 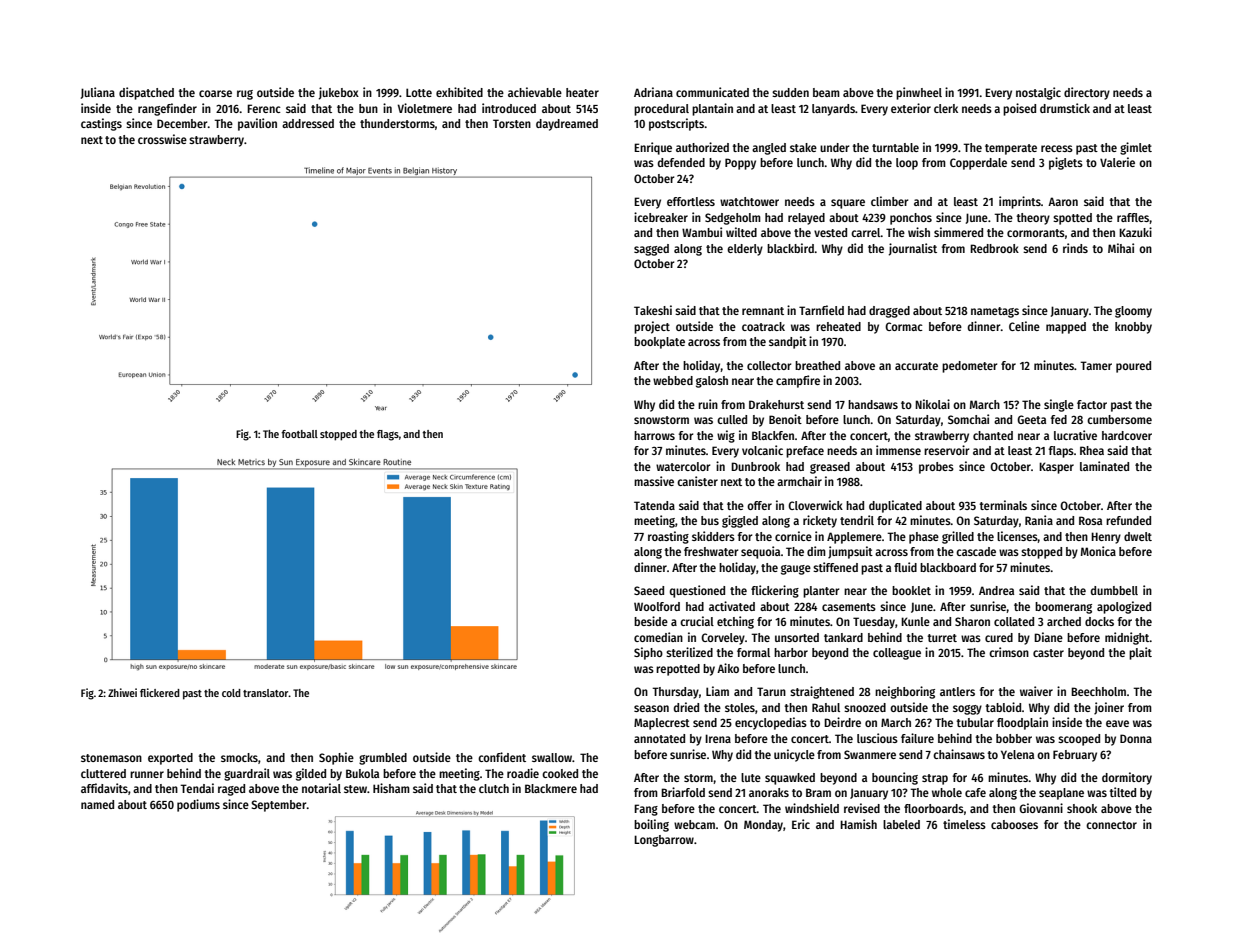 What do you see at coordinates (905, 692) in the page?
I see `neighboring` at bounding box center [905, 692].
